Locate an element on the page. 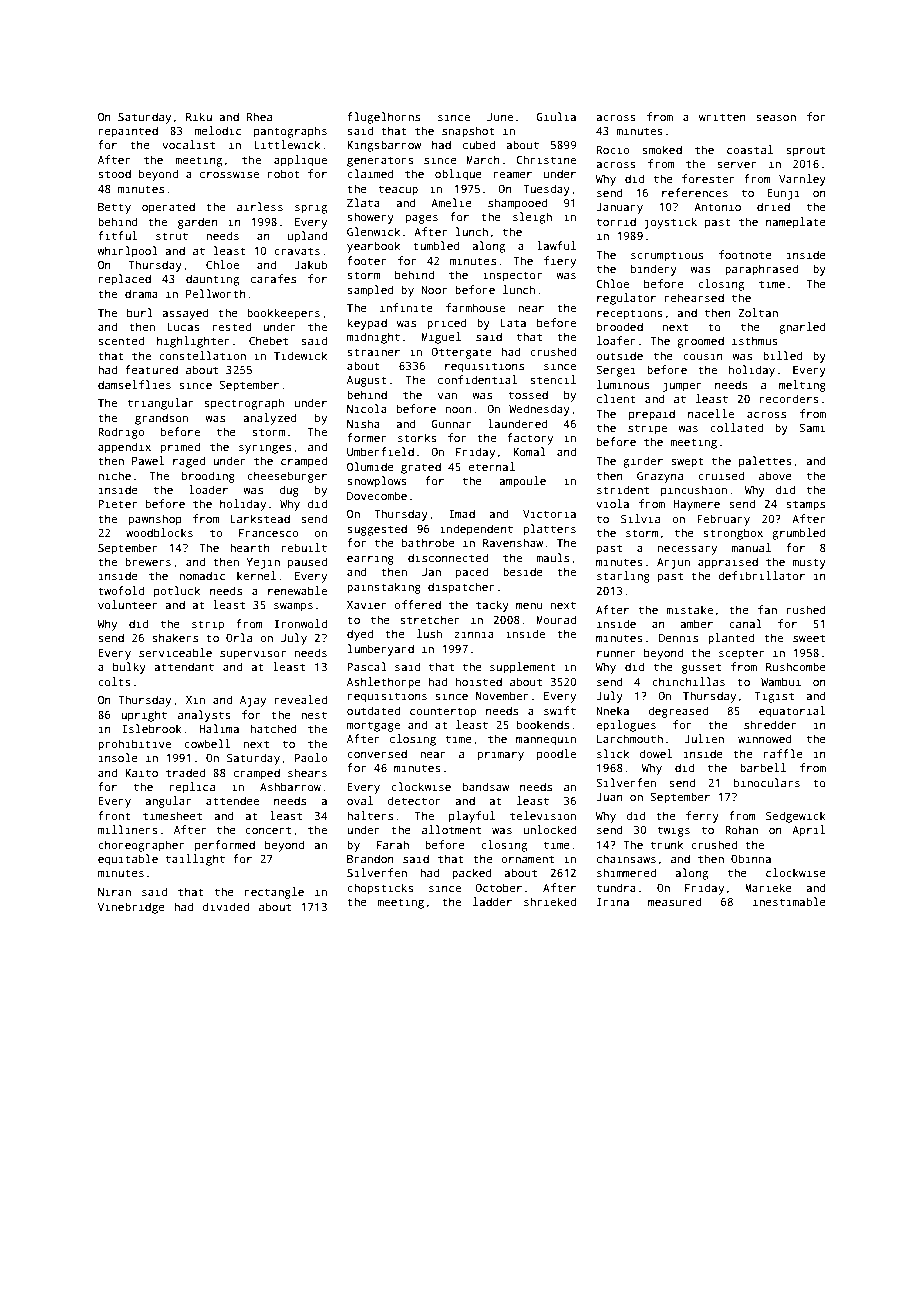 This page has height=1308, width=924. constellation is located at coordinates (202, 355).
